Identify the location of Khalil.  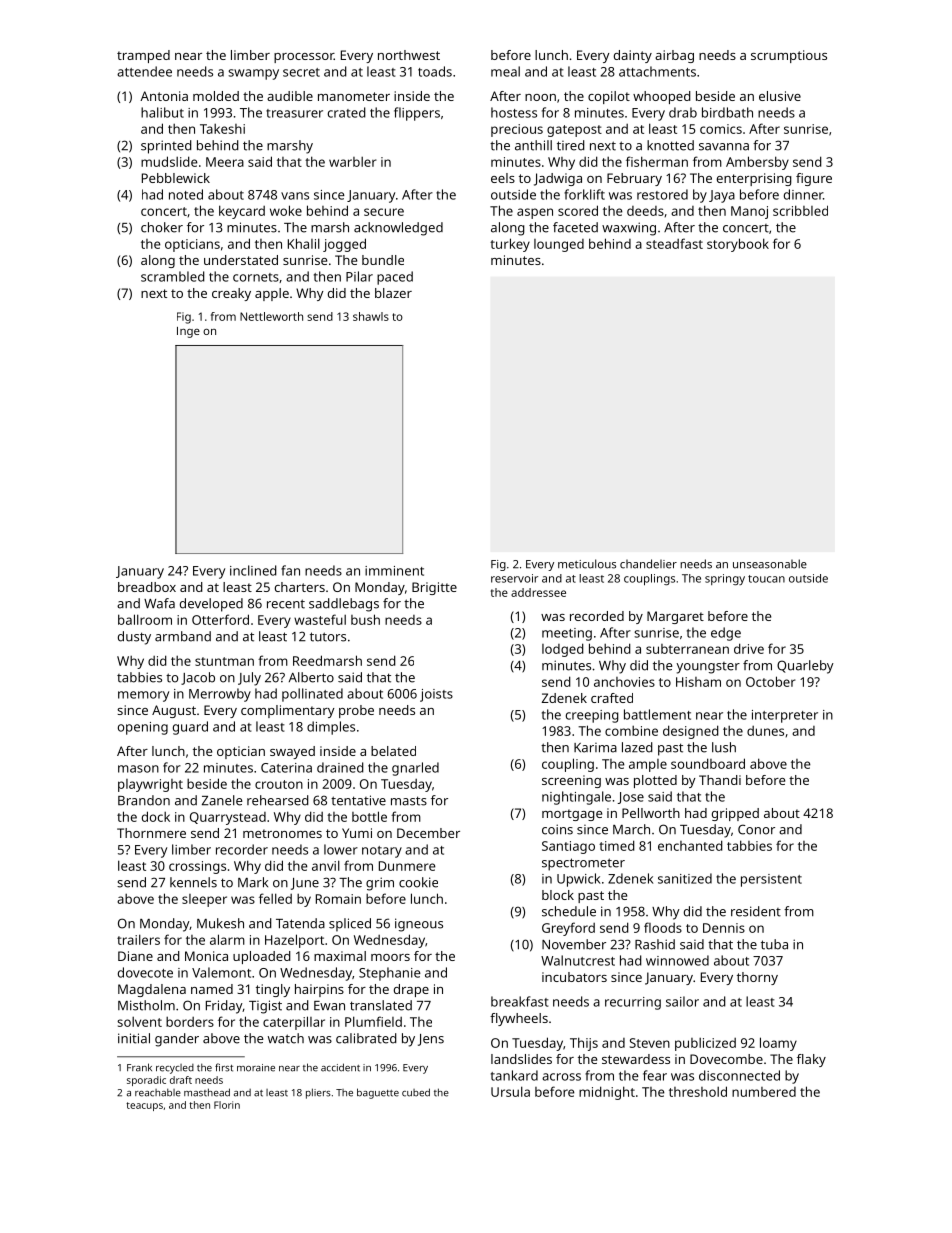
(304, 243).
